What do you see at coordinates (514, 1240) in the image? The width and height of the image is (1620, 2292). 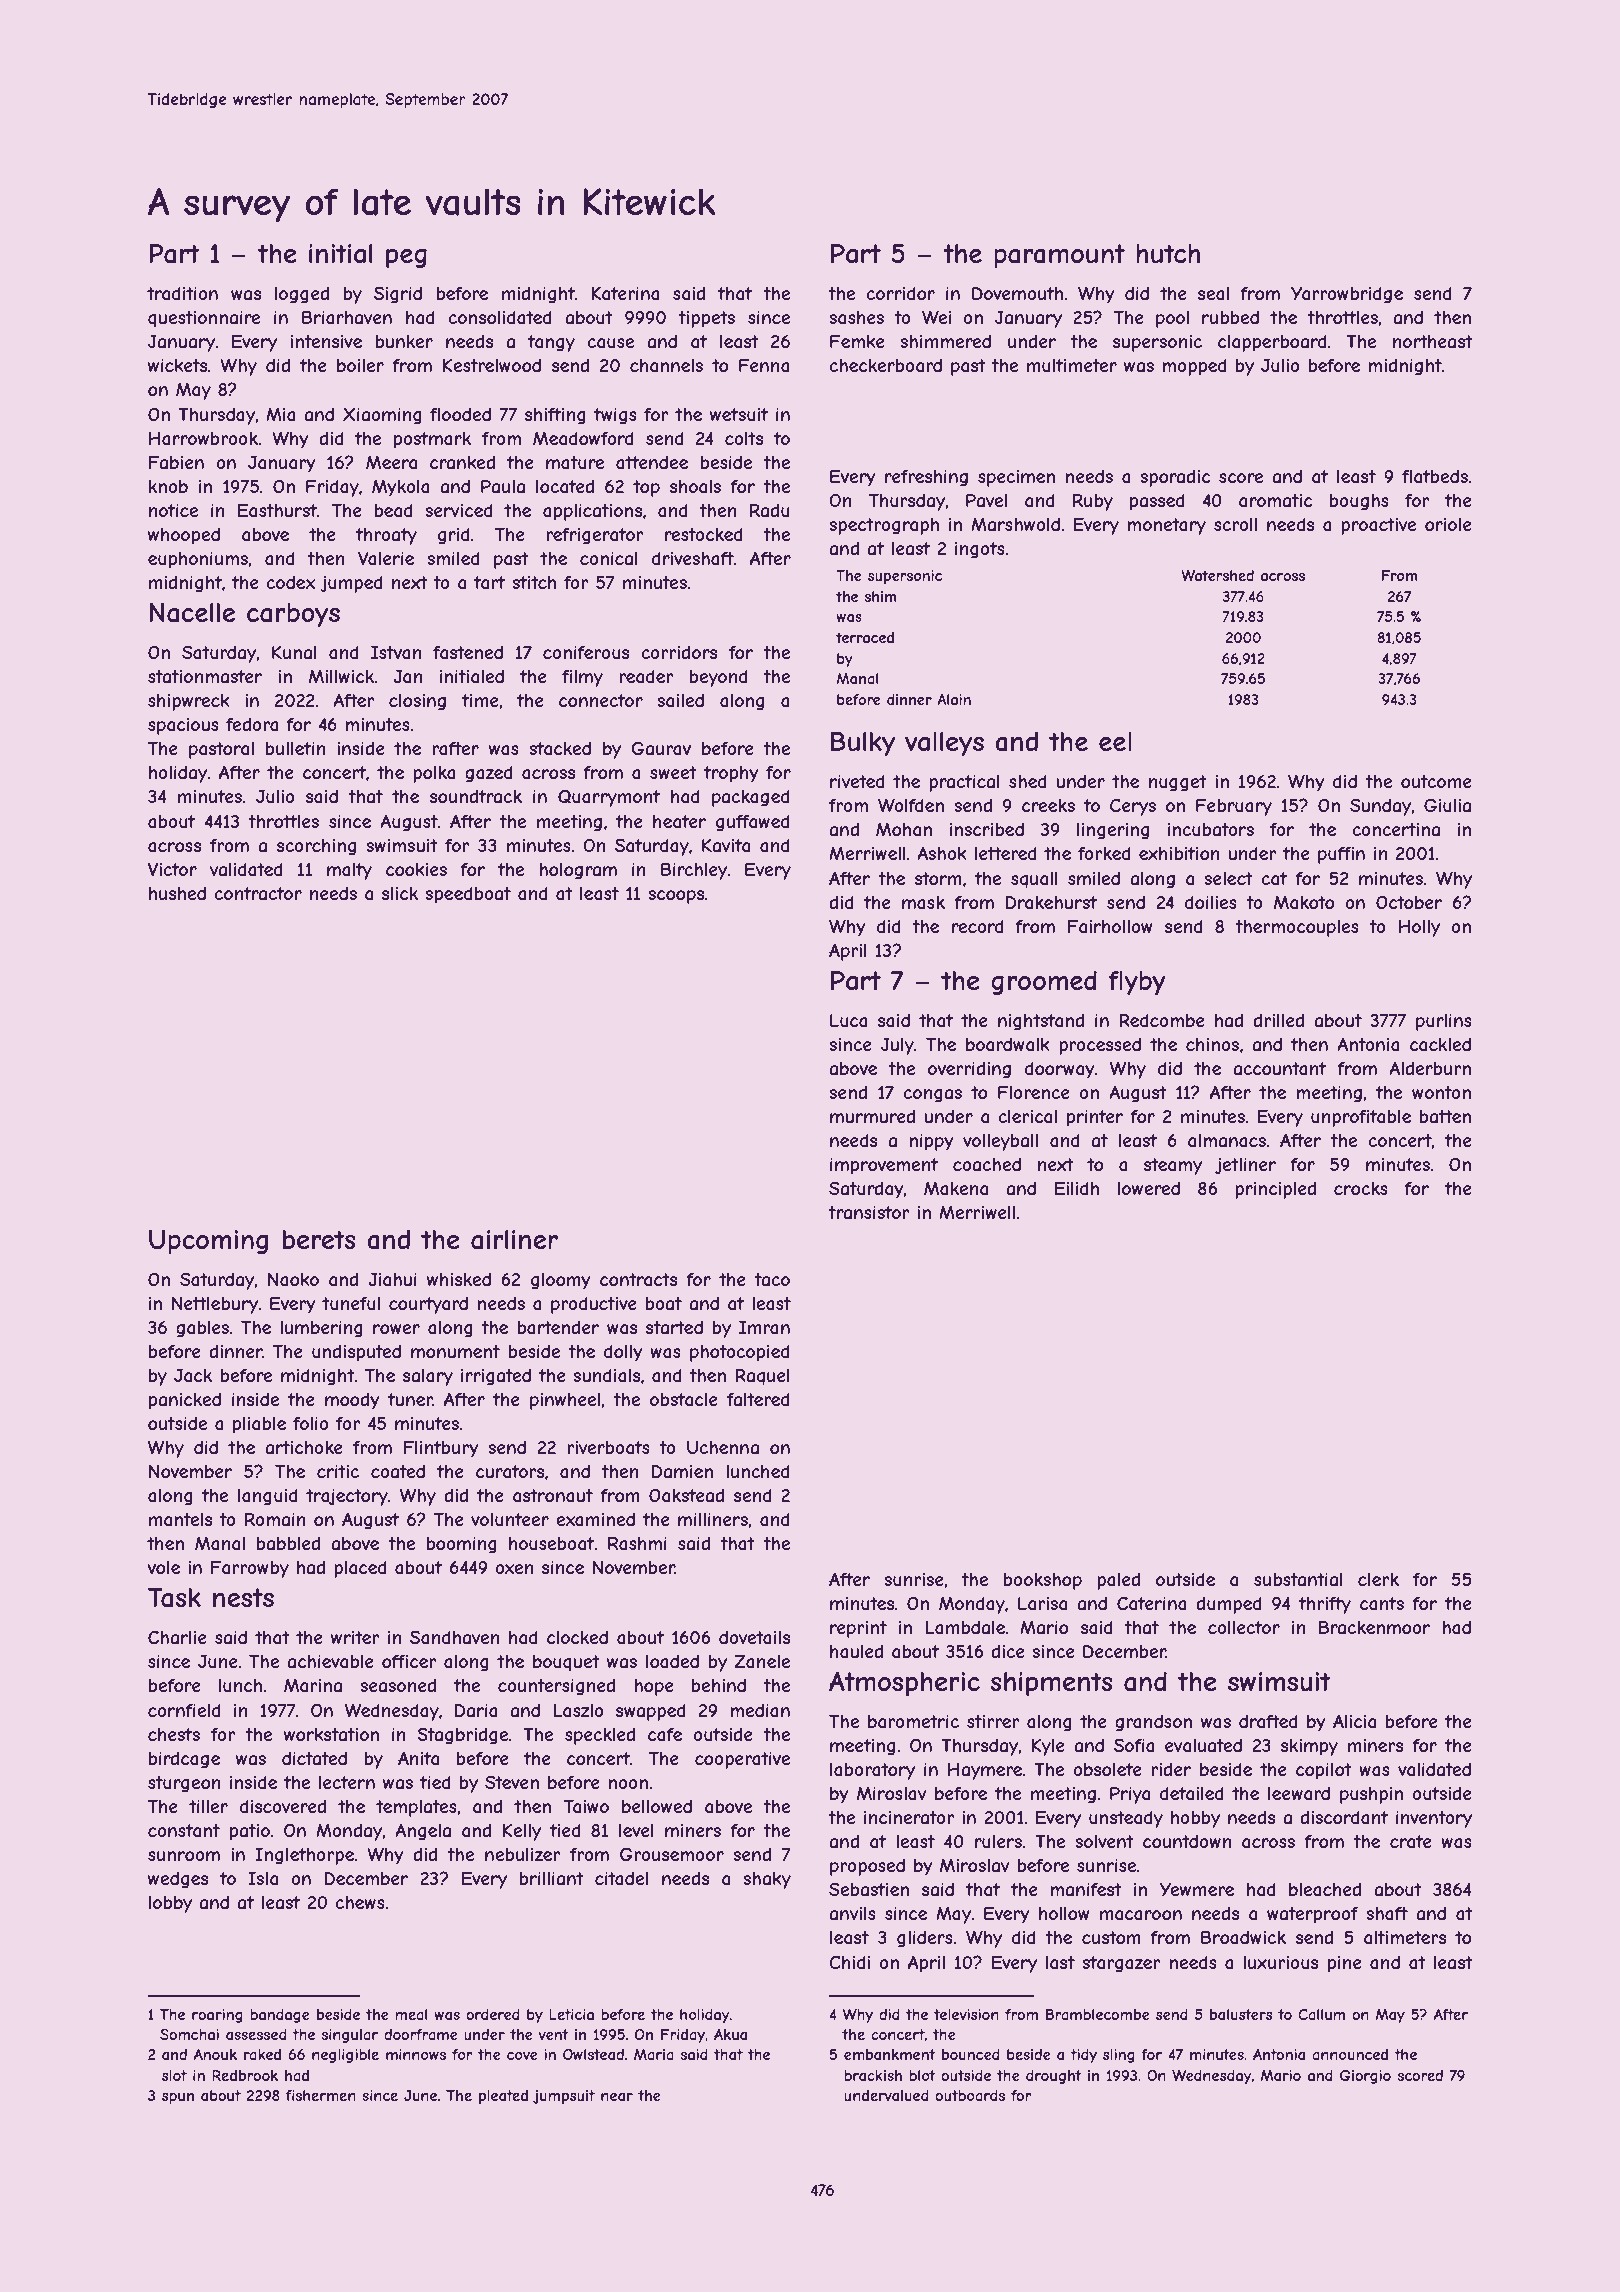 I see `airliner` at bounding box center [514, 1240].
